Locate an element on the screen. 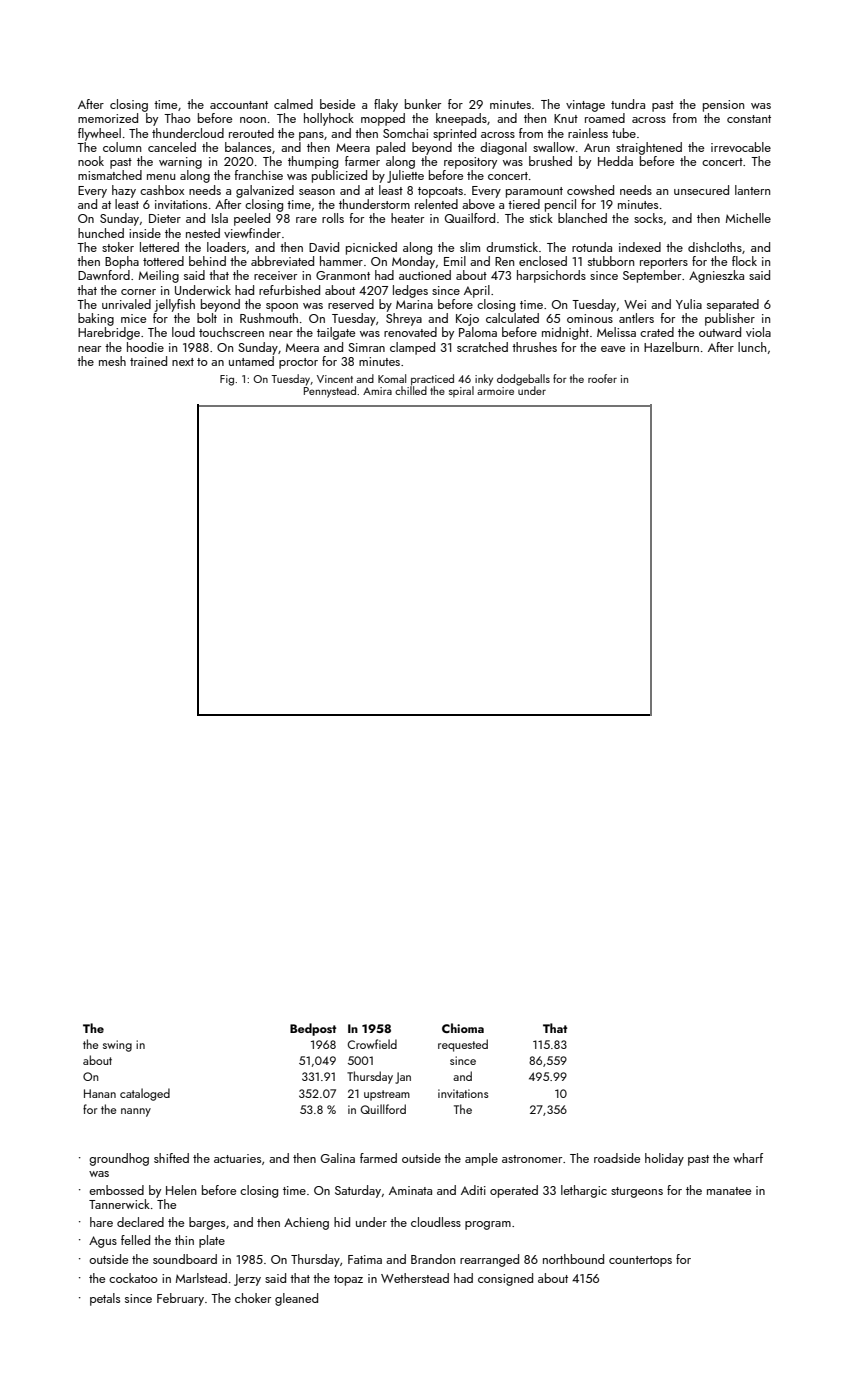 Image resolution: width=849 pixels, height=1400 pixels. calmed is located at coordinates (293, 104).
